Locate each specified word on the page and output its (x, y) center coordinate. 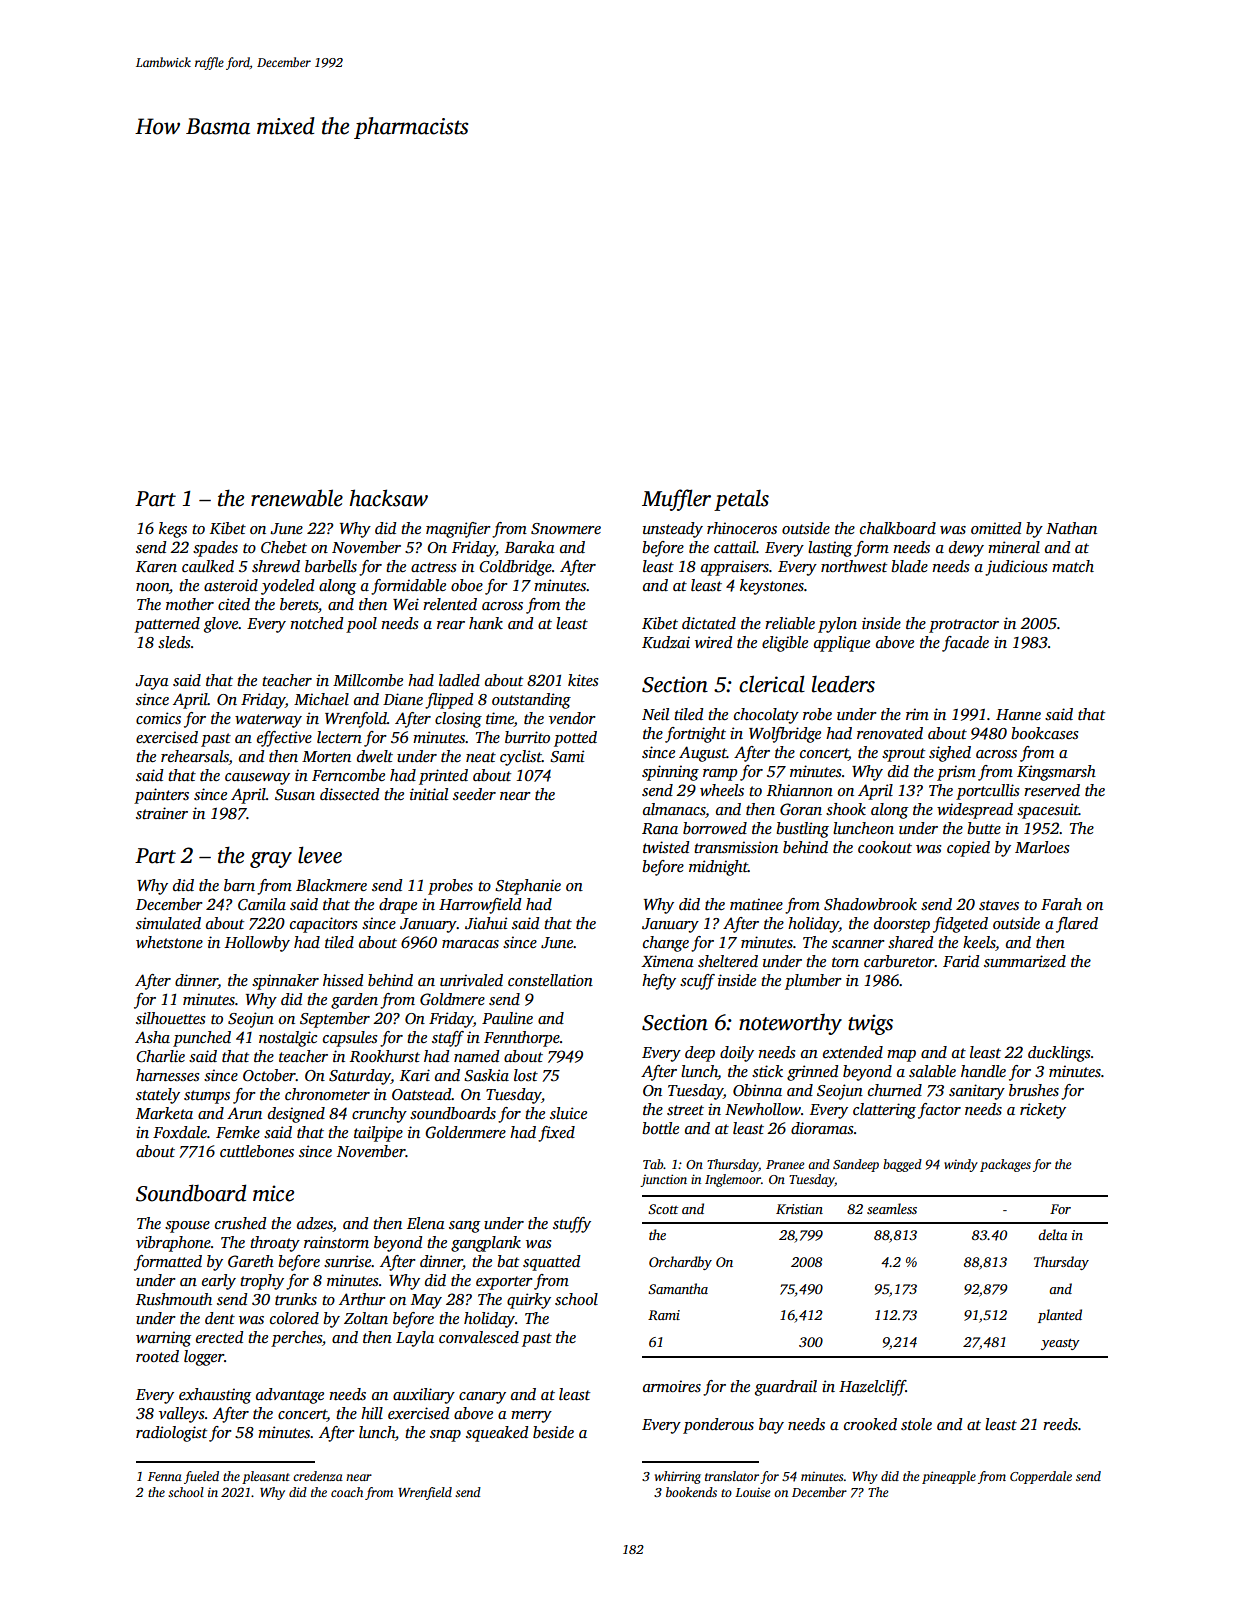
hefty (659, 982)
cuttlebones (257, 1151)
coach (347, 1492)
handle (983, 1071)
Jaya (152, 682)
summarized (1025, 961)
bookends (691, 1492)
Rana (660, 828)
